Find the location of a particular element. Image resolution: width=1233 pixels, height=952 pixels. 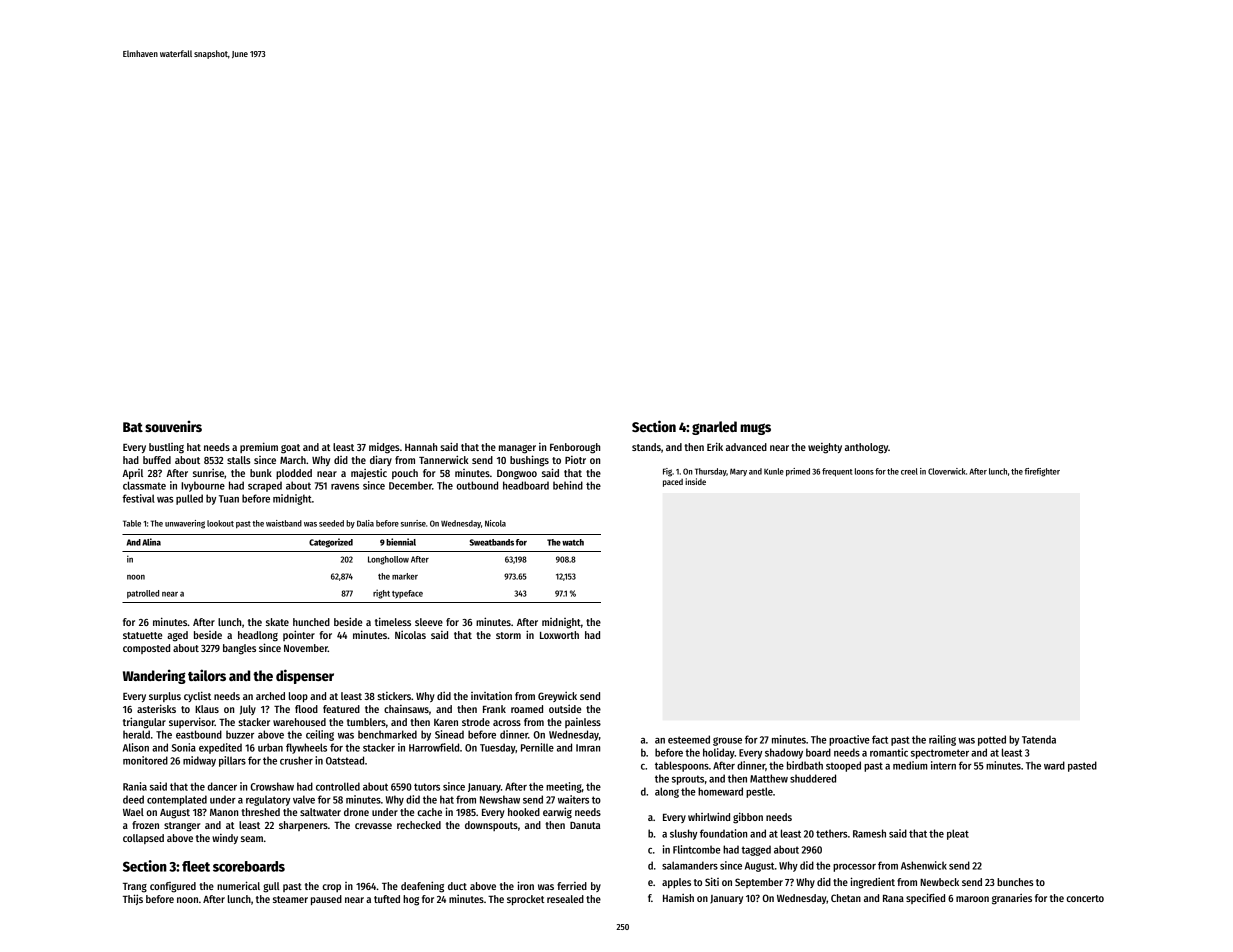

pleat is located at coordinates (958, 834).
